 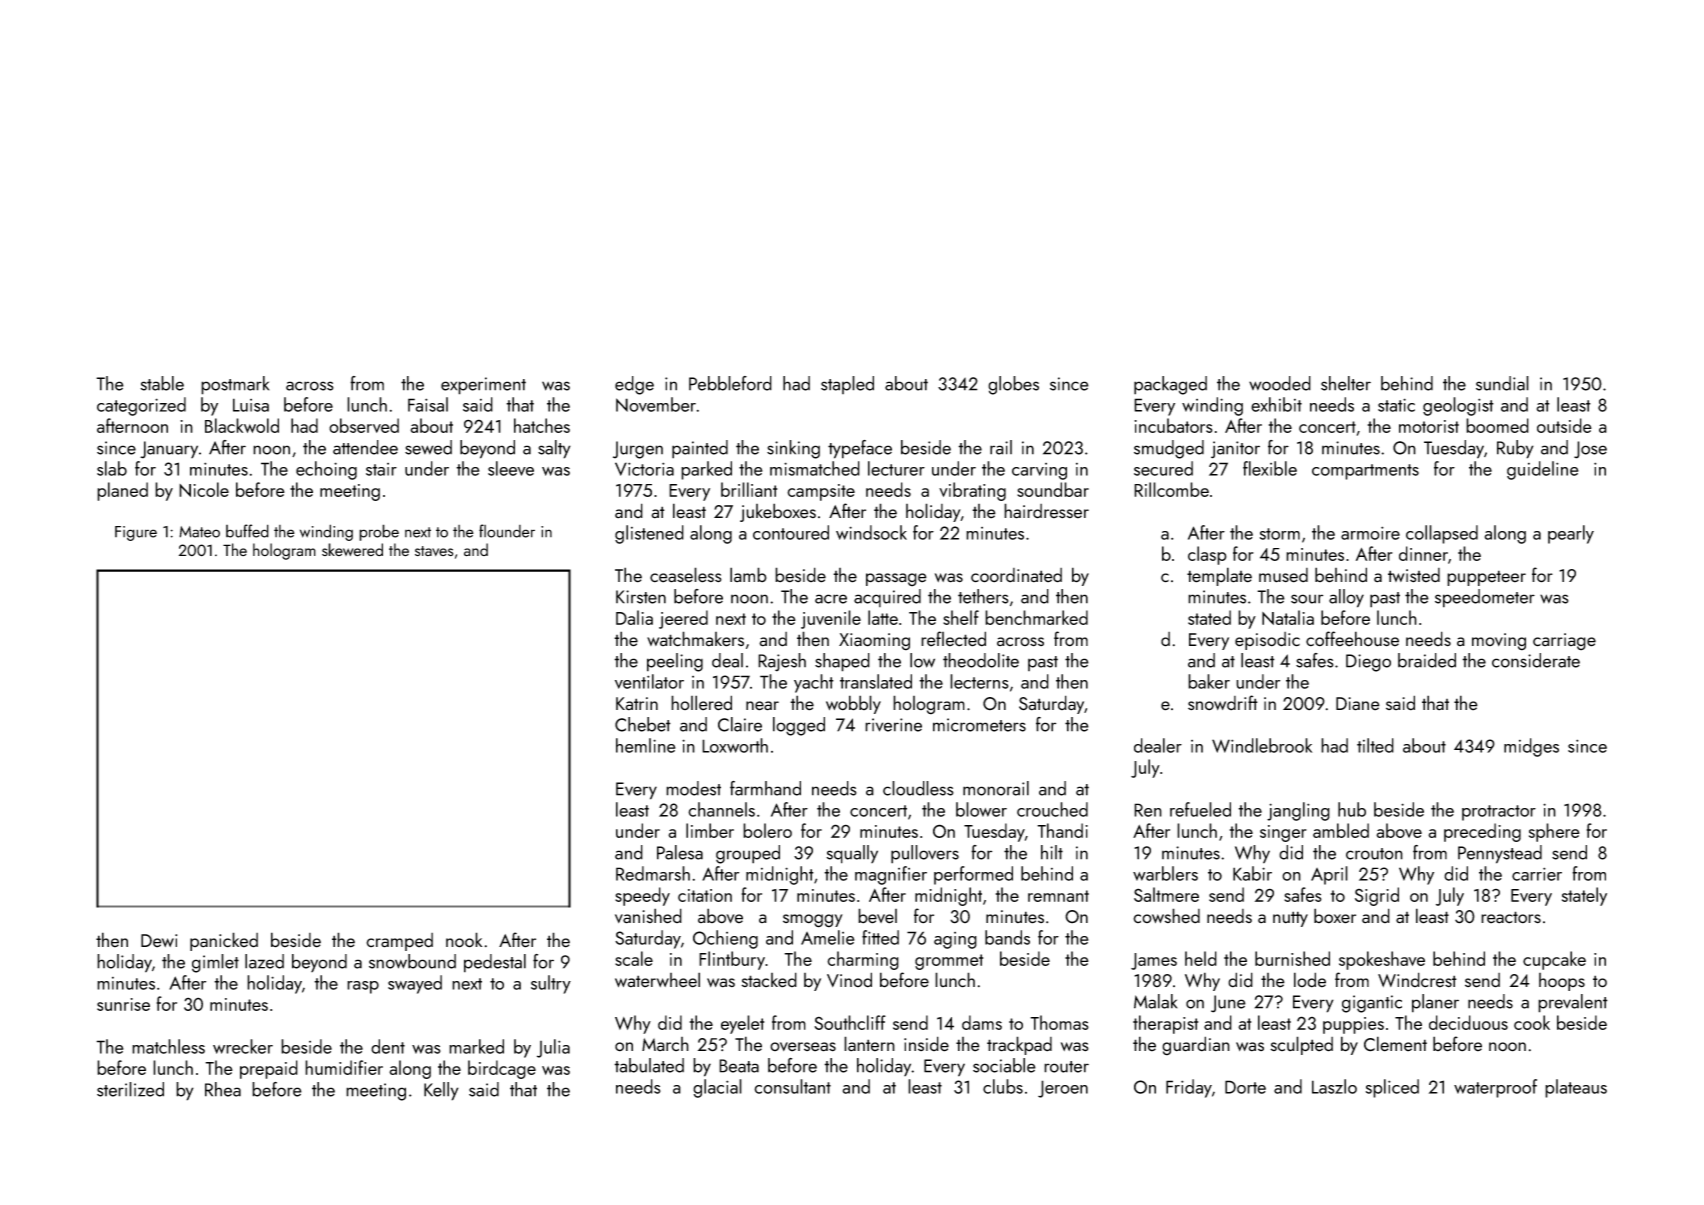 What do you see at coordinates (871, 532) in the document?
I see `windsock` at bounding box center [871, 532].
